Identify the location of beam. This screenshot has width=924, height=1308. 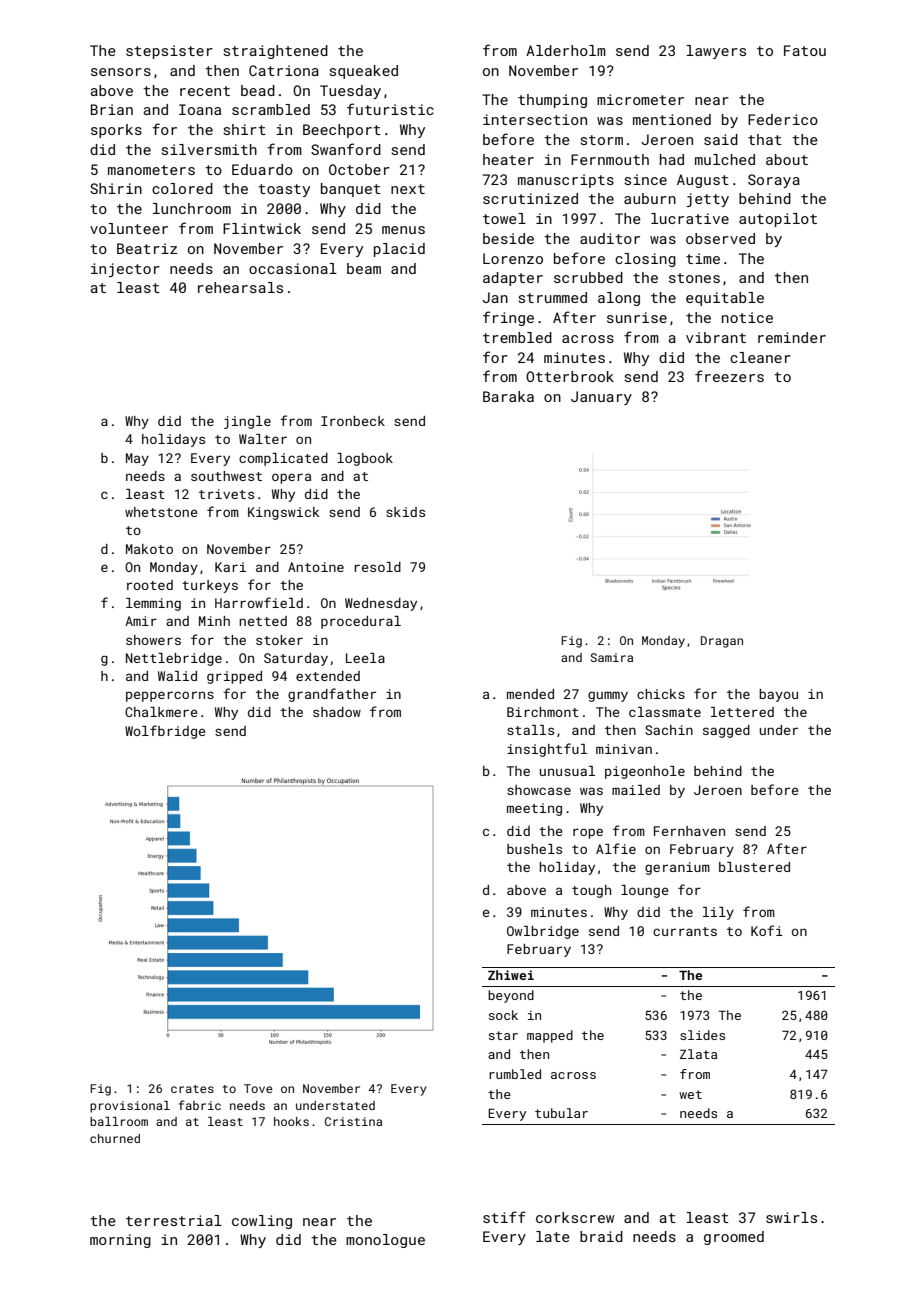
(364, 268).
